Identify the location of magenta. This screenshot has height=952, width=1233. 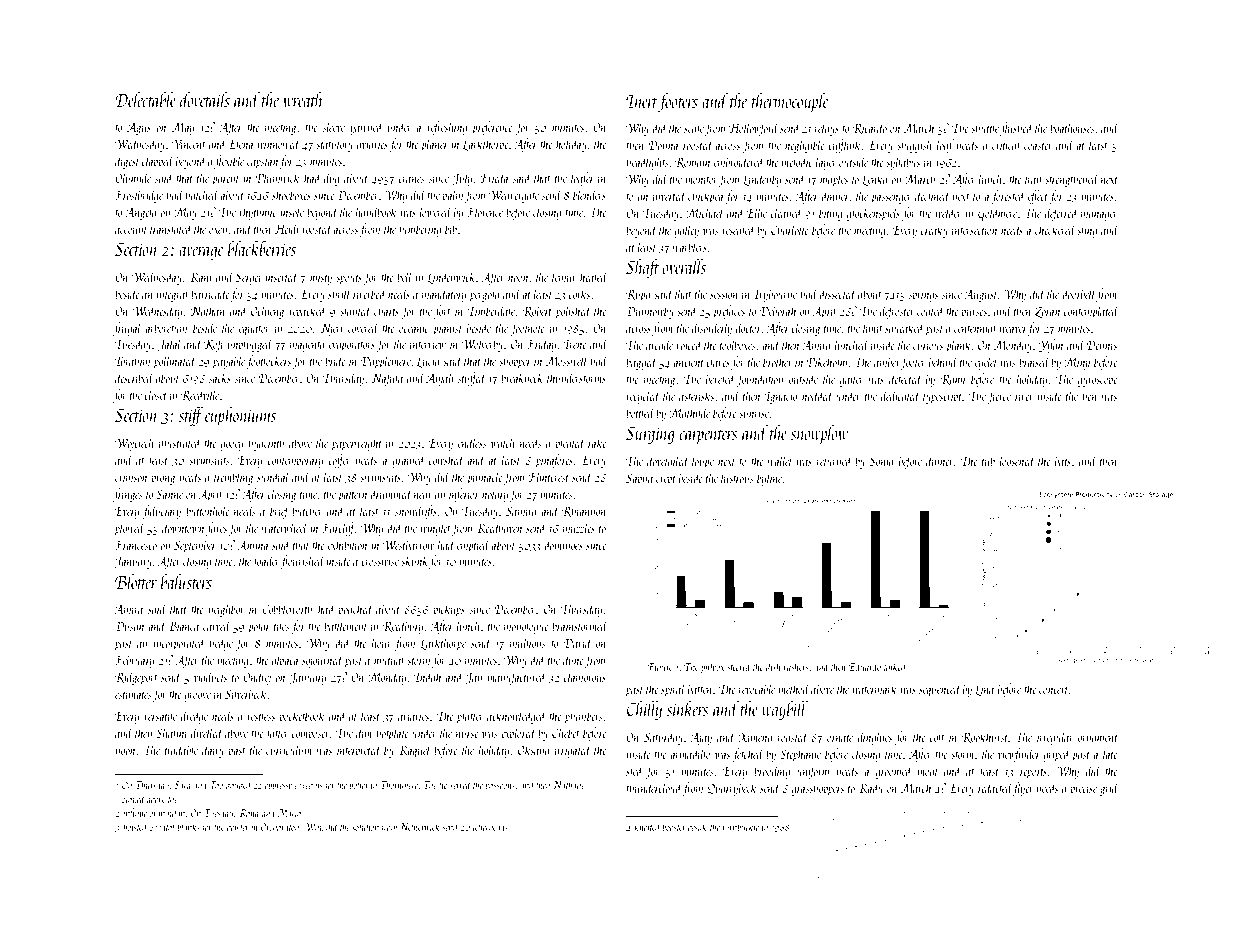
(307, 347).
